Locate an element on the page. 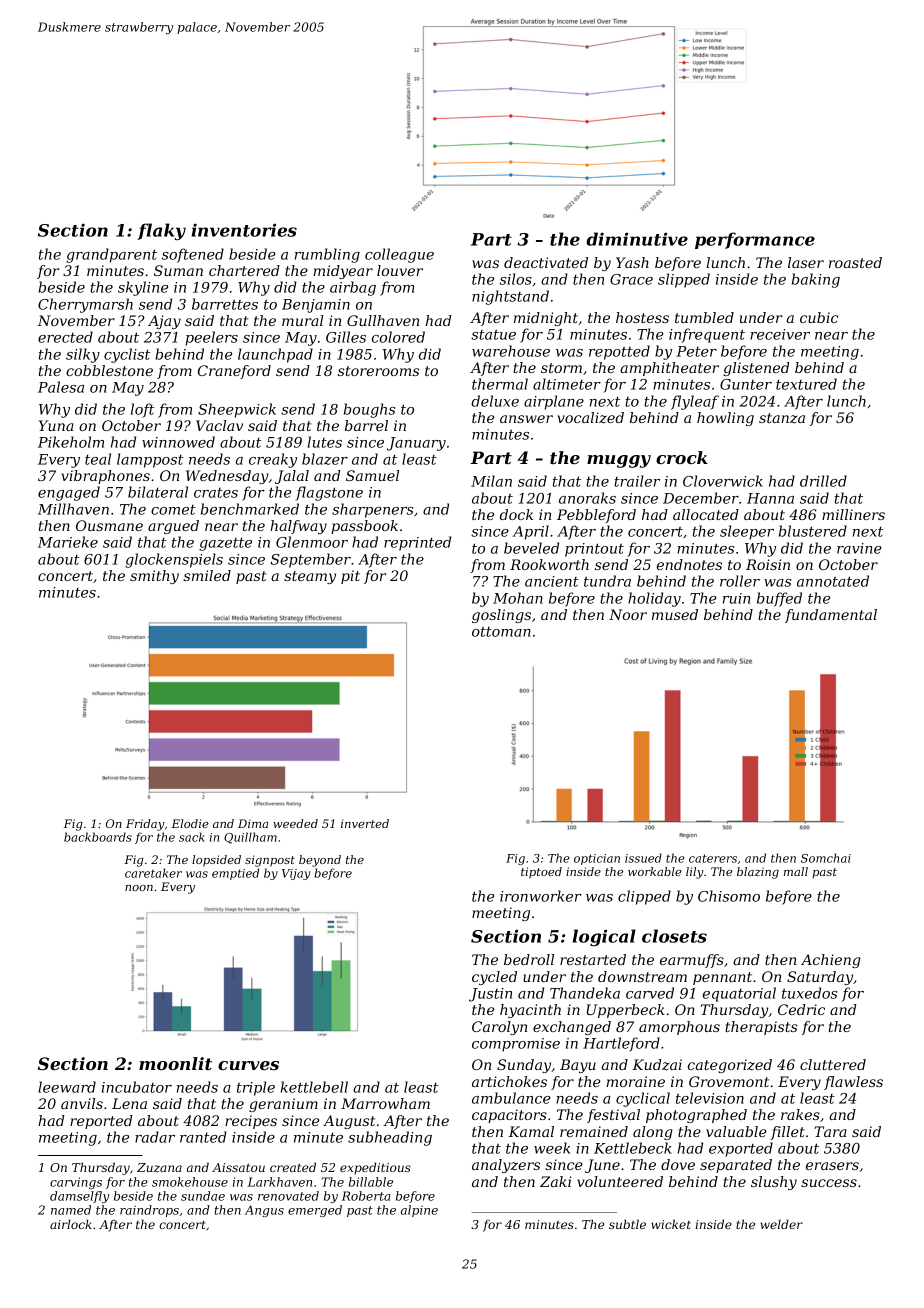  beyond is located at coordinates (320, 861).
